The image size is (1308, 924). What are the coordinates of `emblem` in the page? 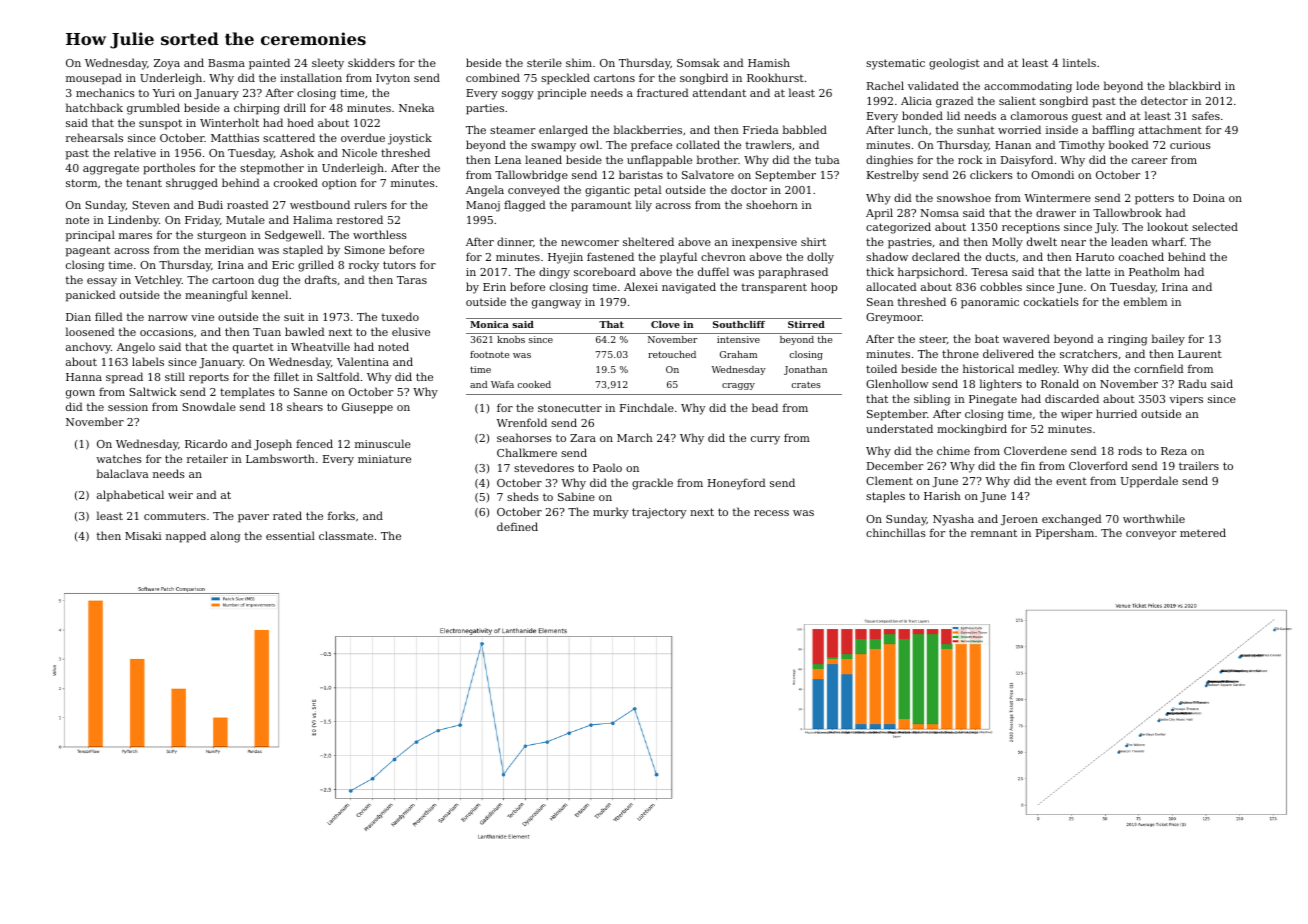 It's located at (1145, 301).
